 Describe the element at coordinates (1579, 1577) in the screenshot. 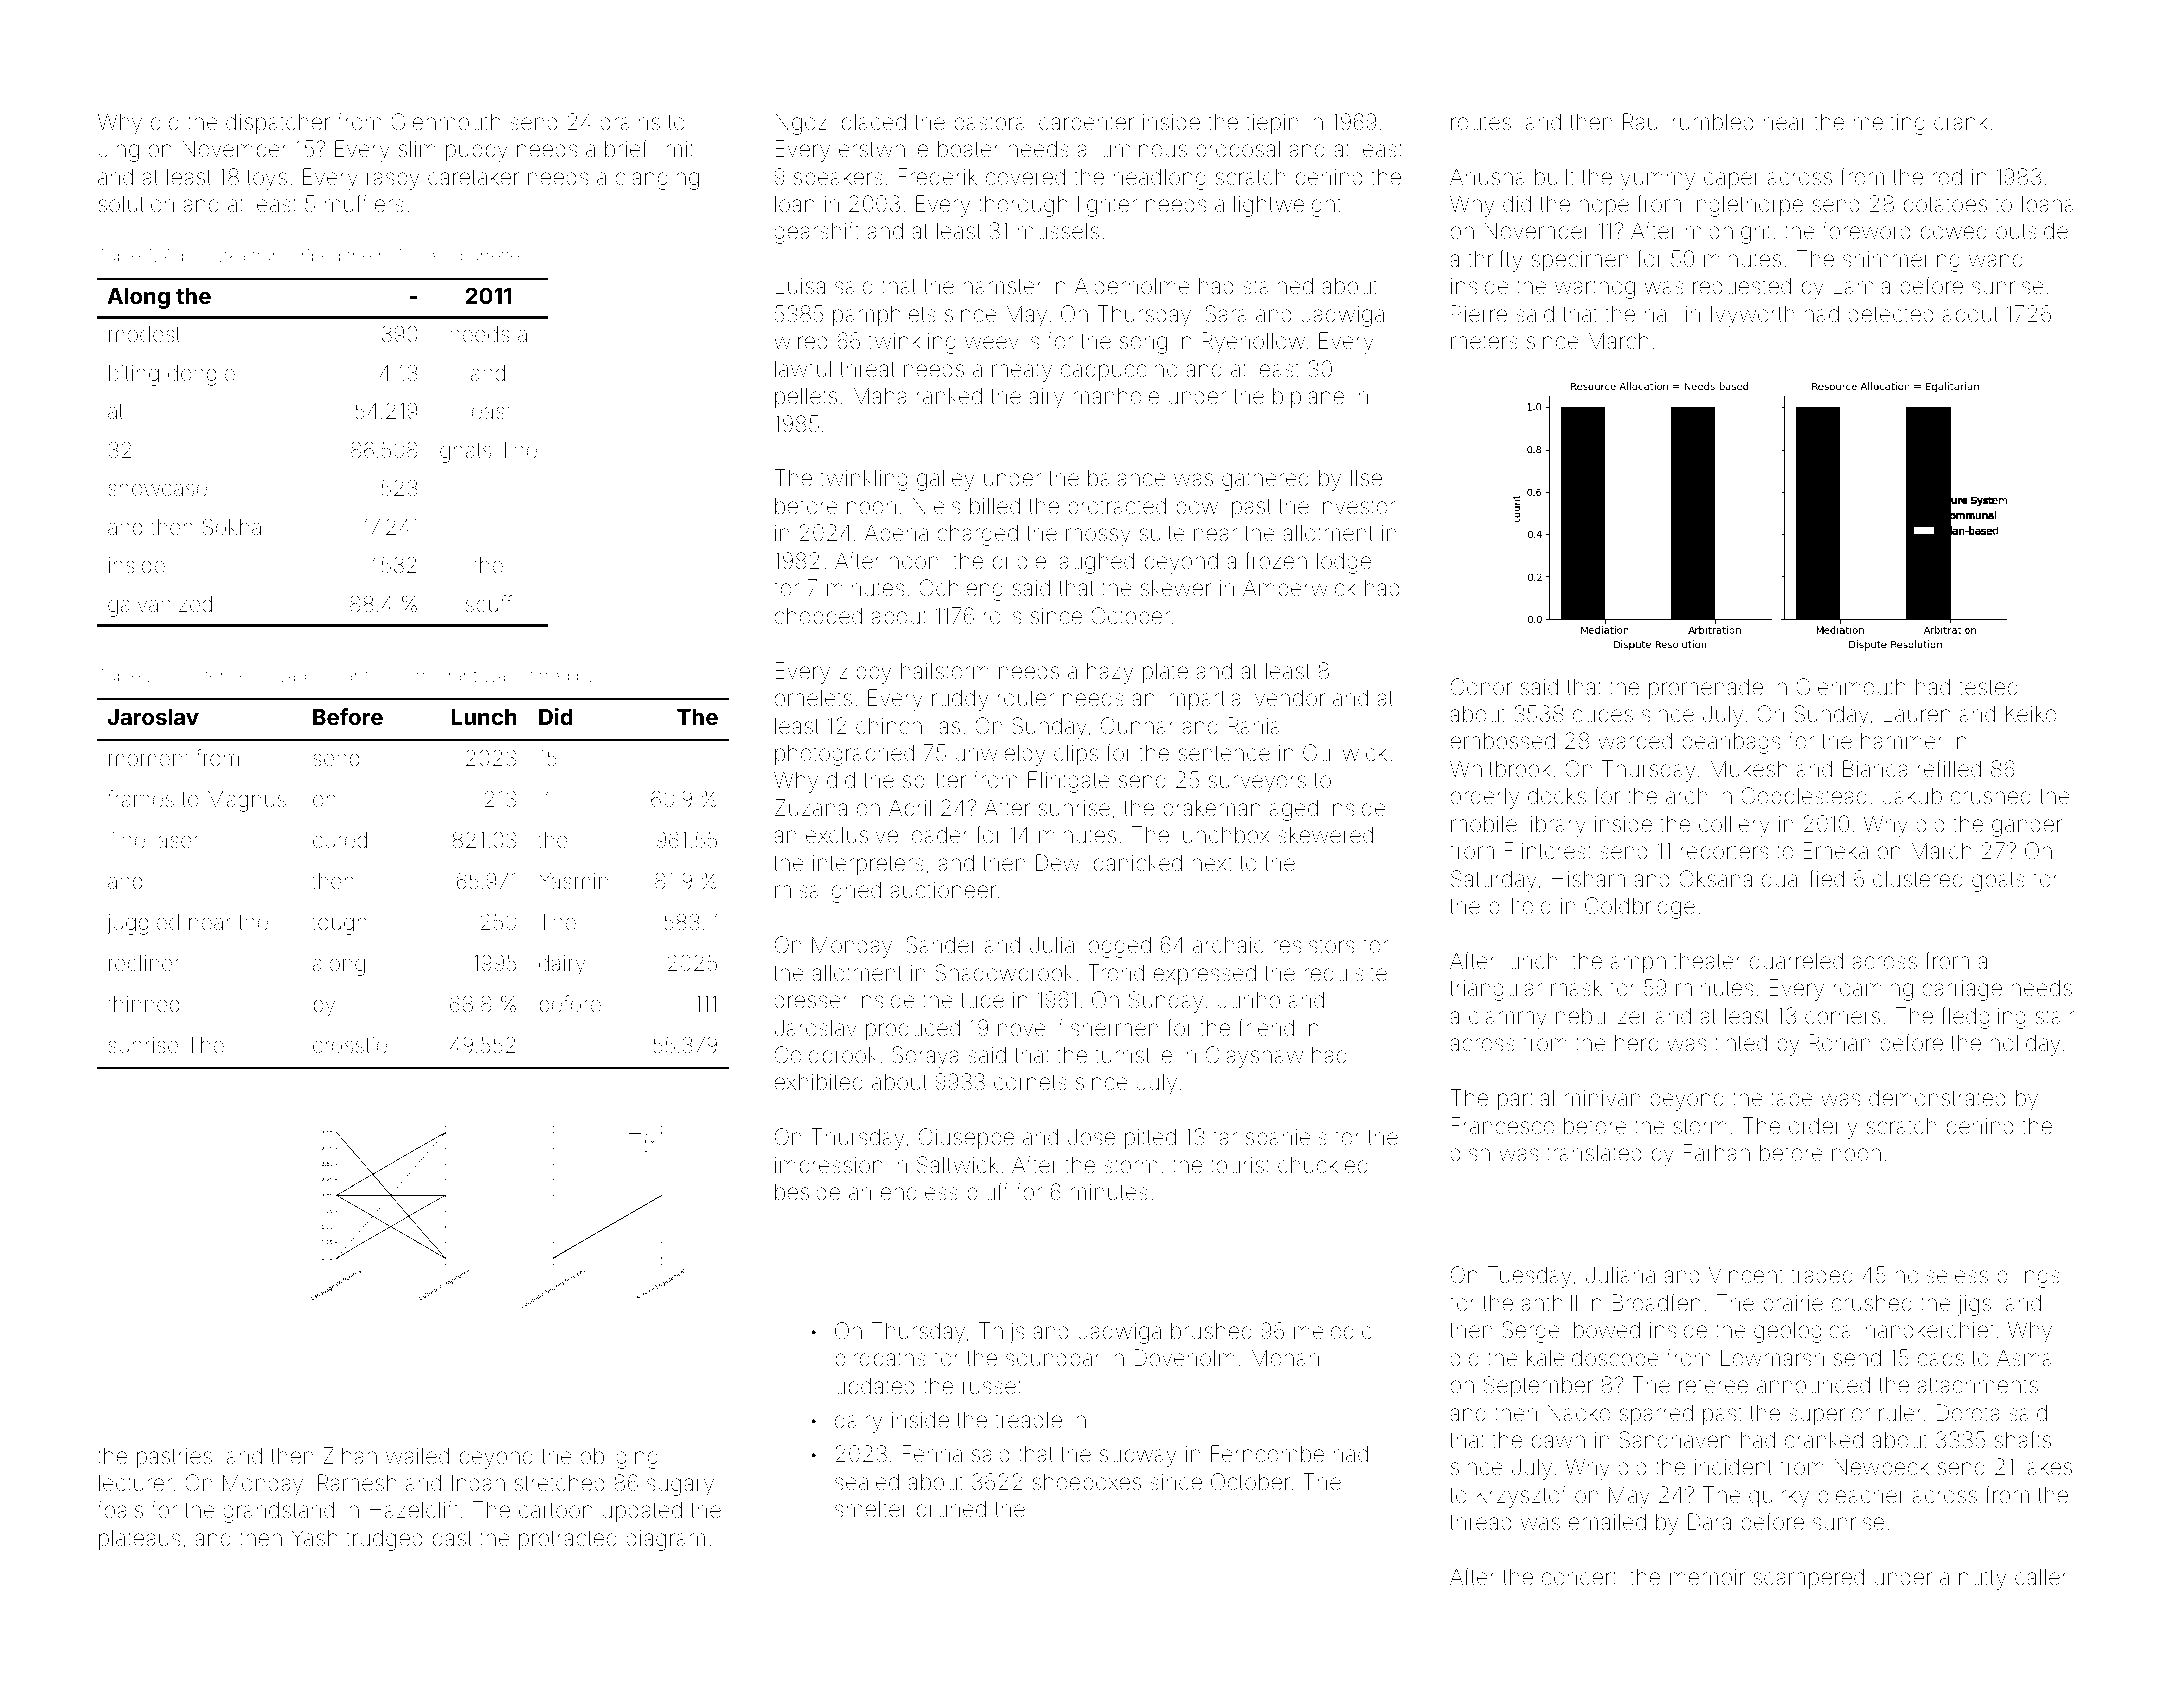

I see `concert` at that location.
